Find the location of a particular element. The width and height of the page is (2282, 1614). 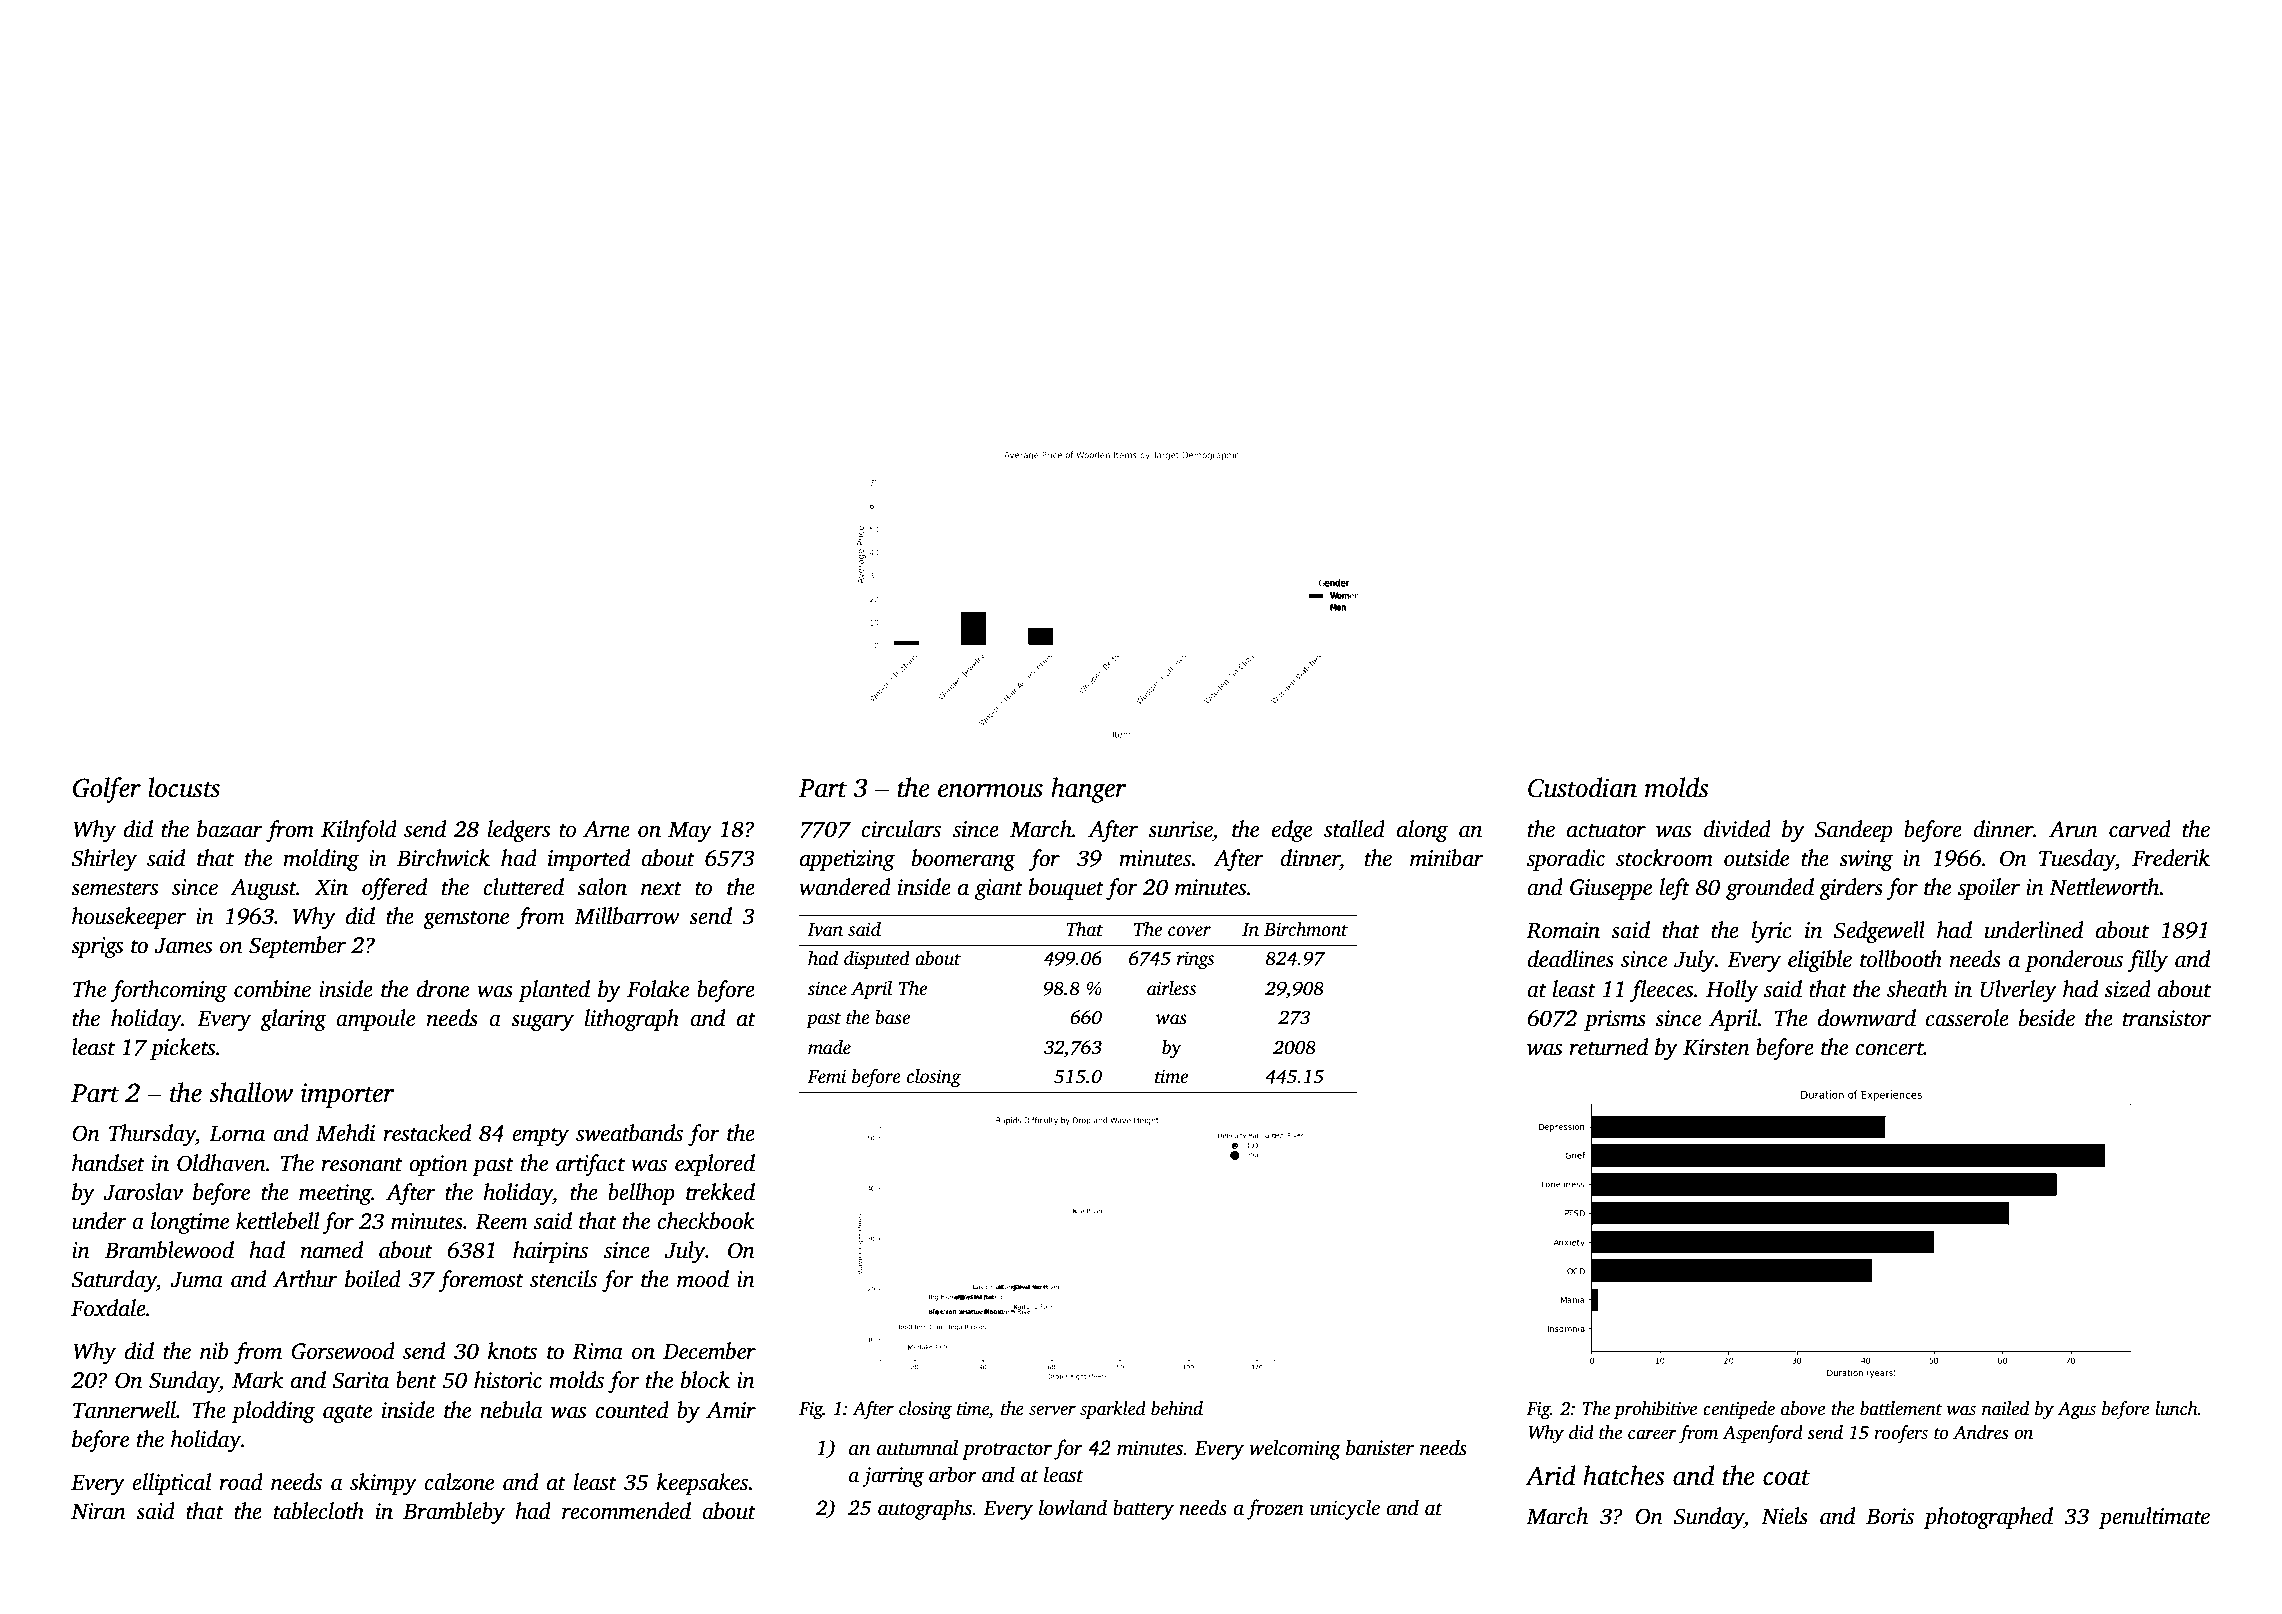

sugary is located at coordinates (542, 1022).
